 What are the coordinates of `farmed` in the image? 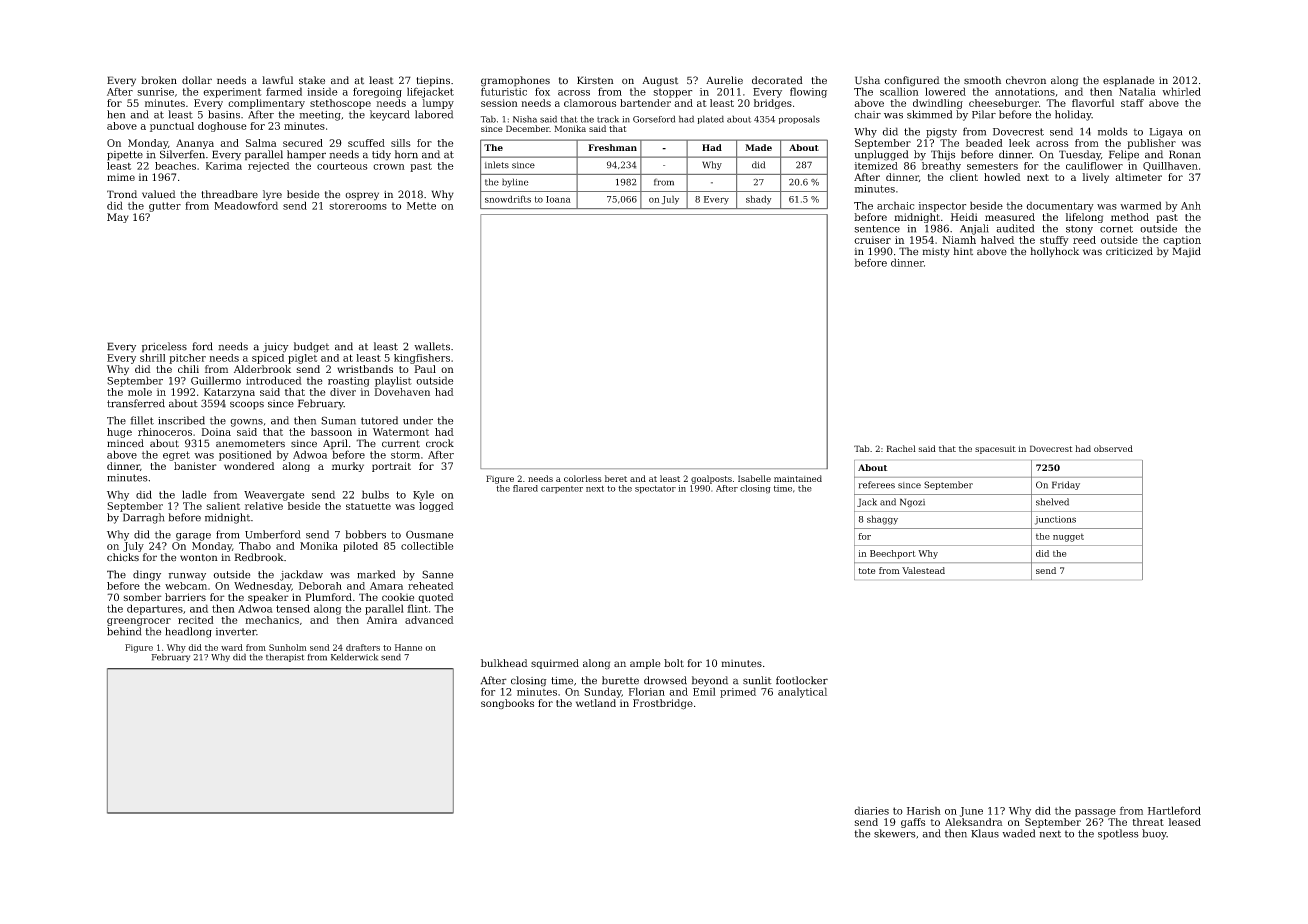 It's located at (284, 91).
